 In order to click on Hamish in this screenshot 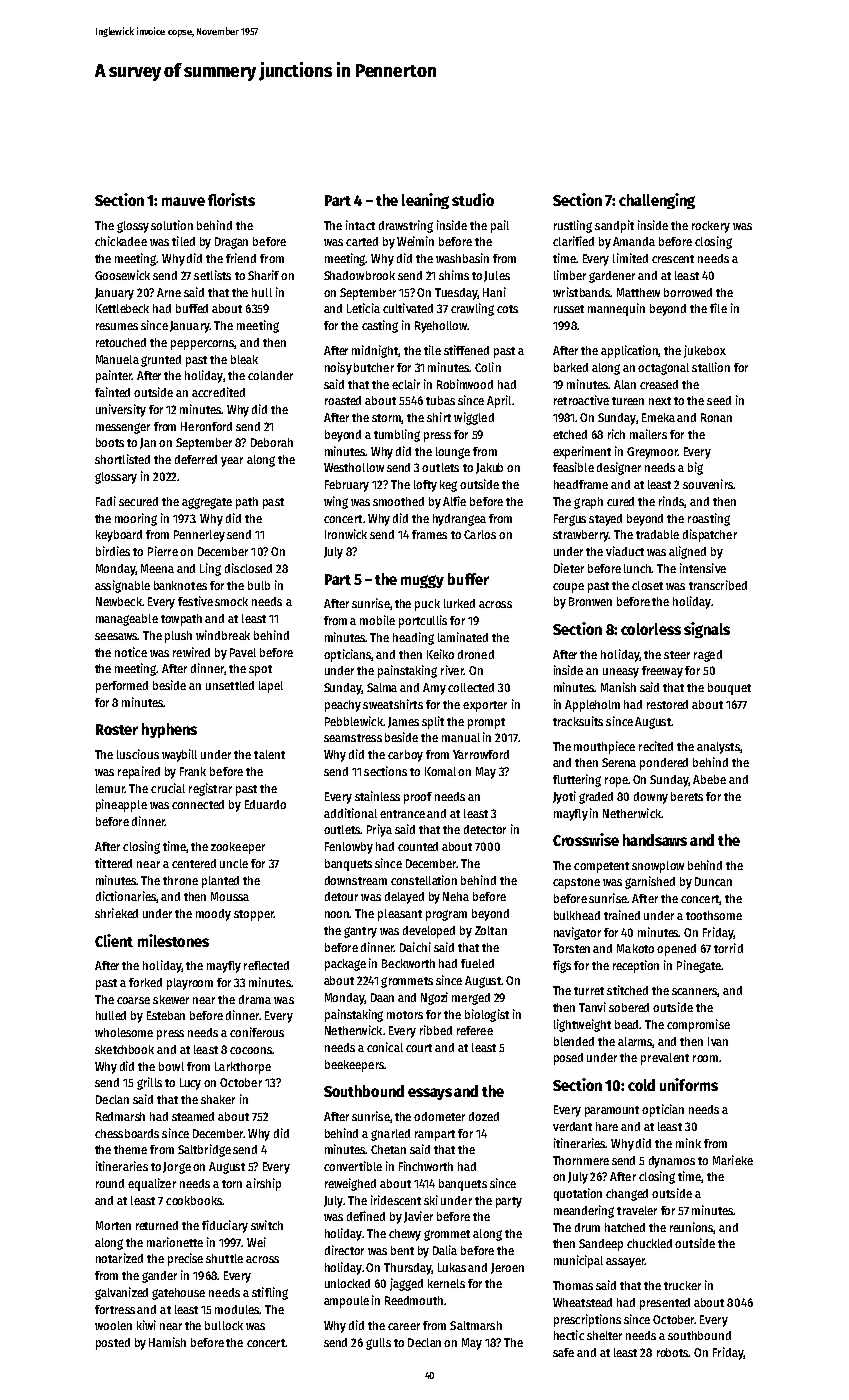, I will do `click(167, 1342)`.
